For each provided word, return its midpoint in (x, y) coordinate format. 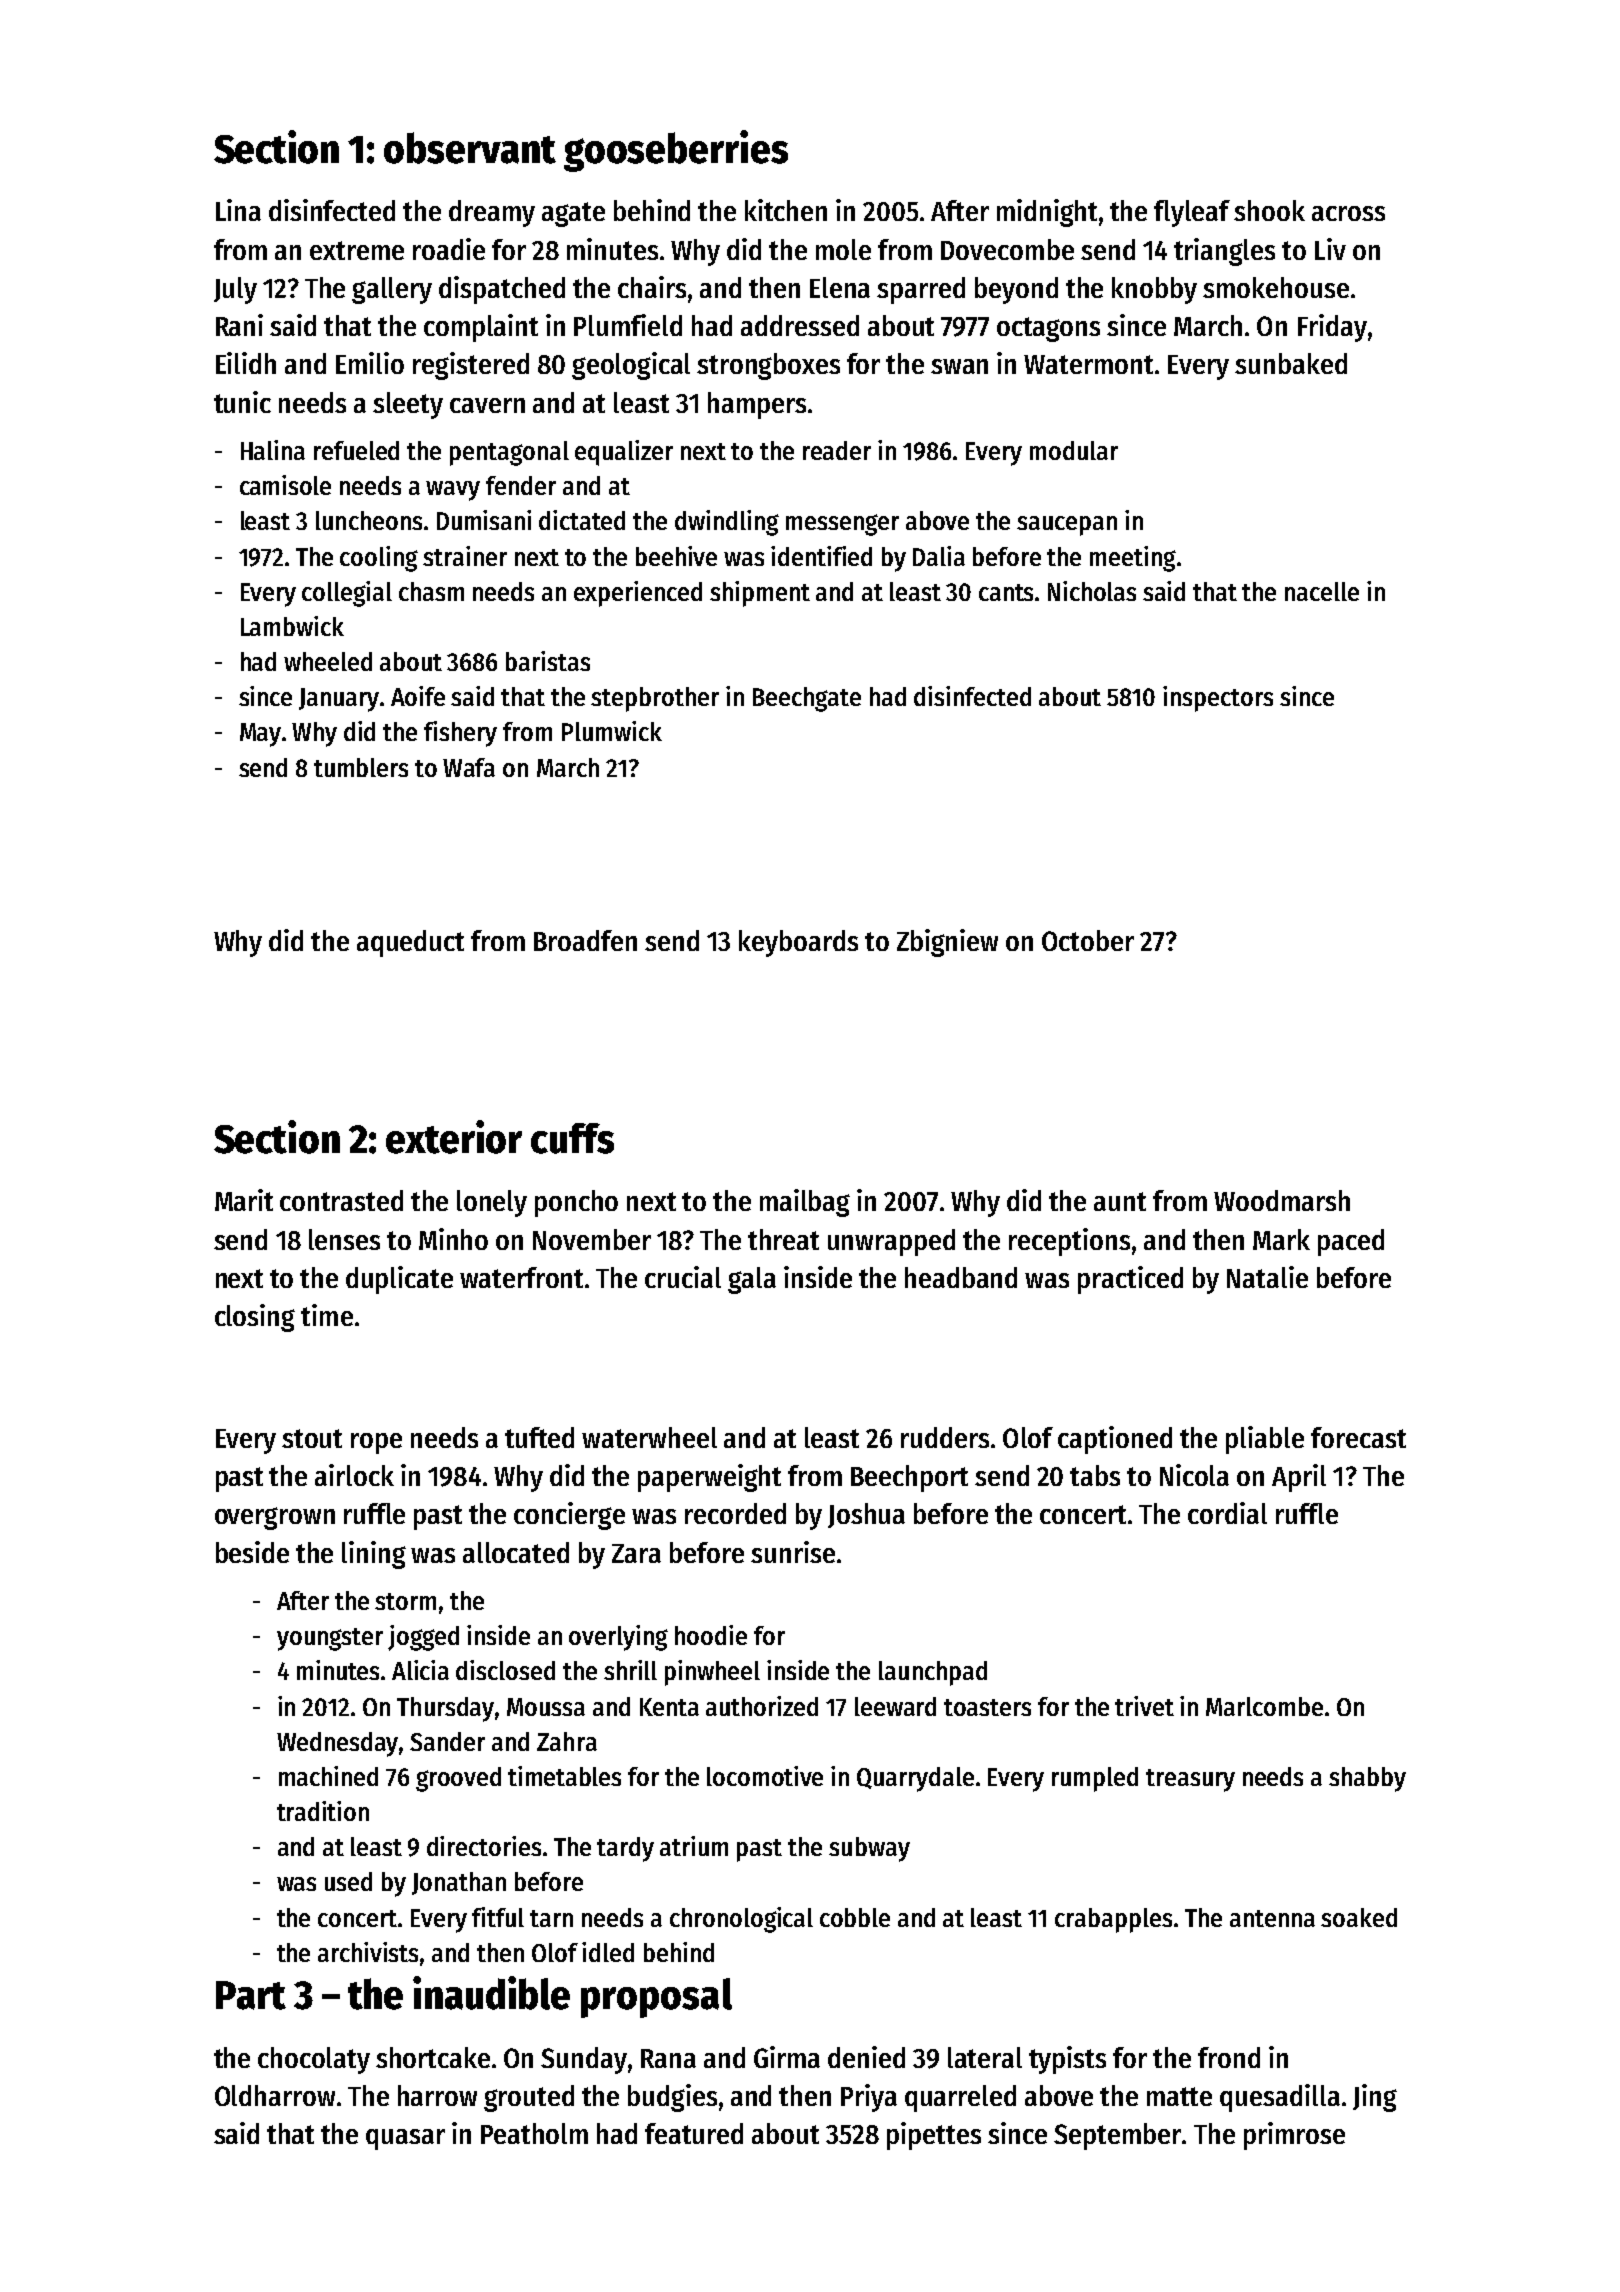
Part (251, 1995)
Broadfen (585, 940)
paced (1351, 1242)
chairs (652, 287)
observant (470, 148)
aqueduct (410, 943)
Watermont (1088, 364)
